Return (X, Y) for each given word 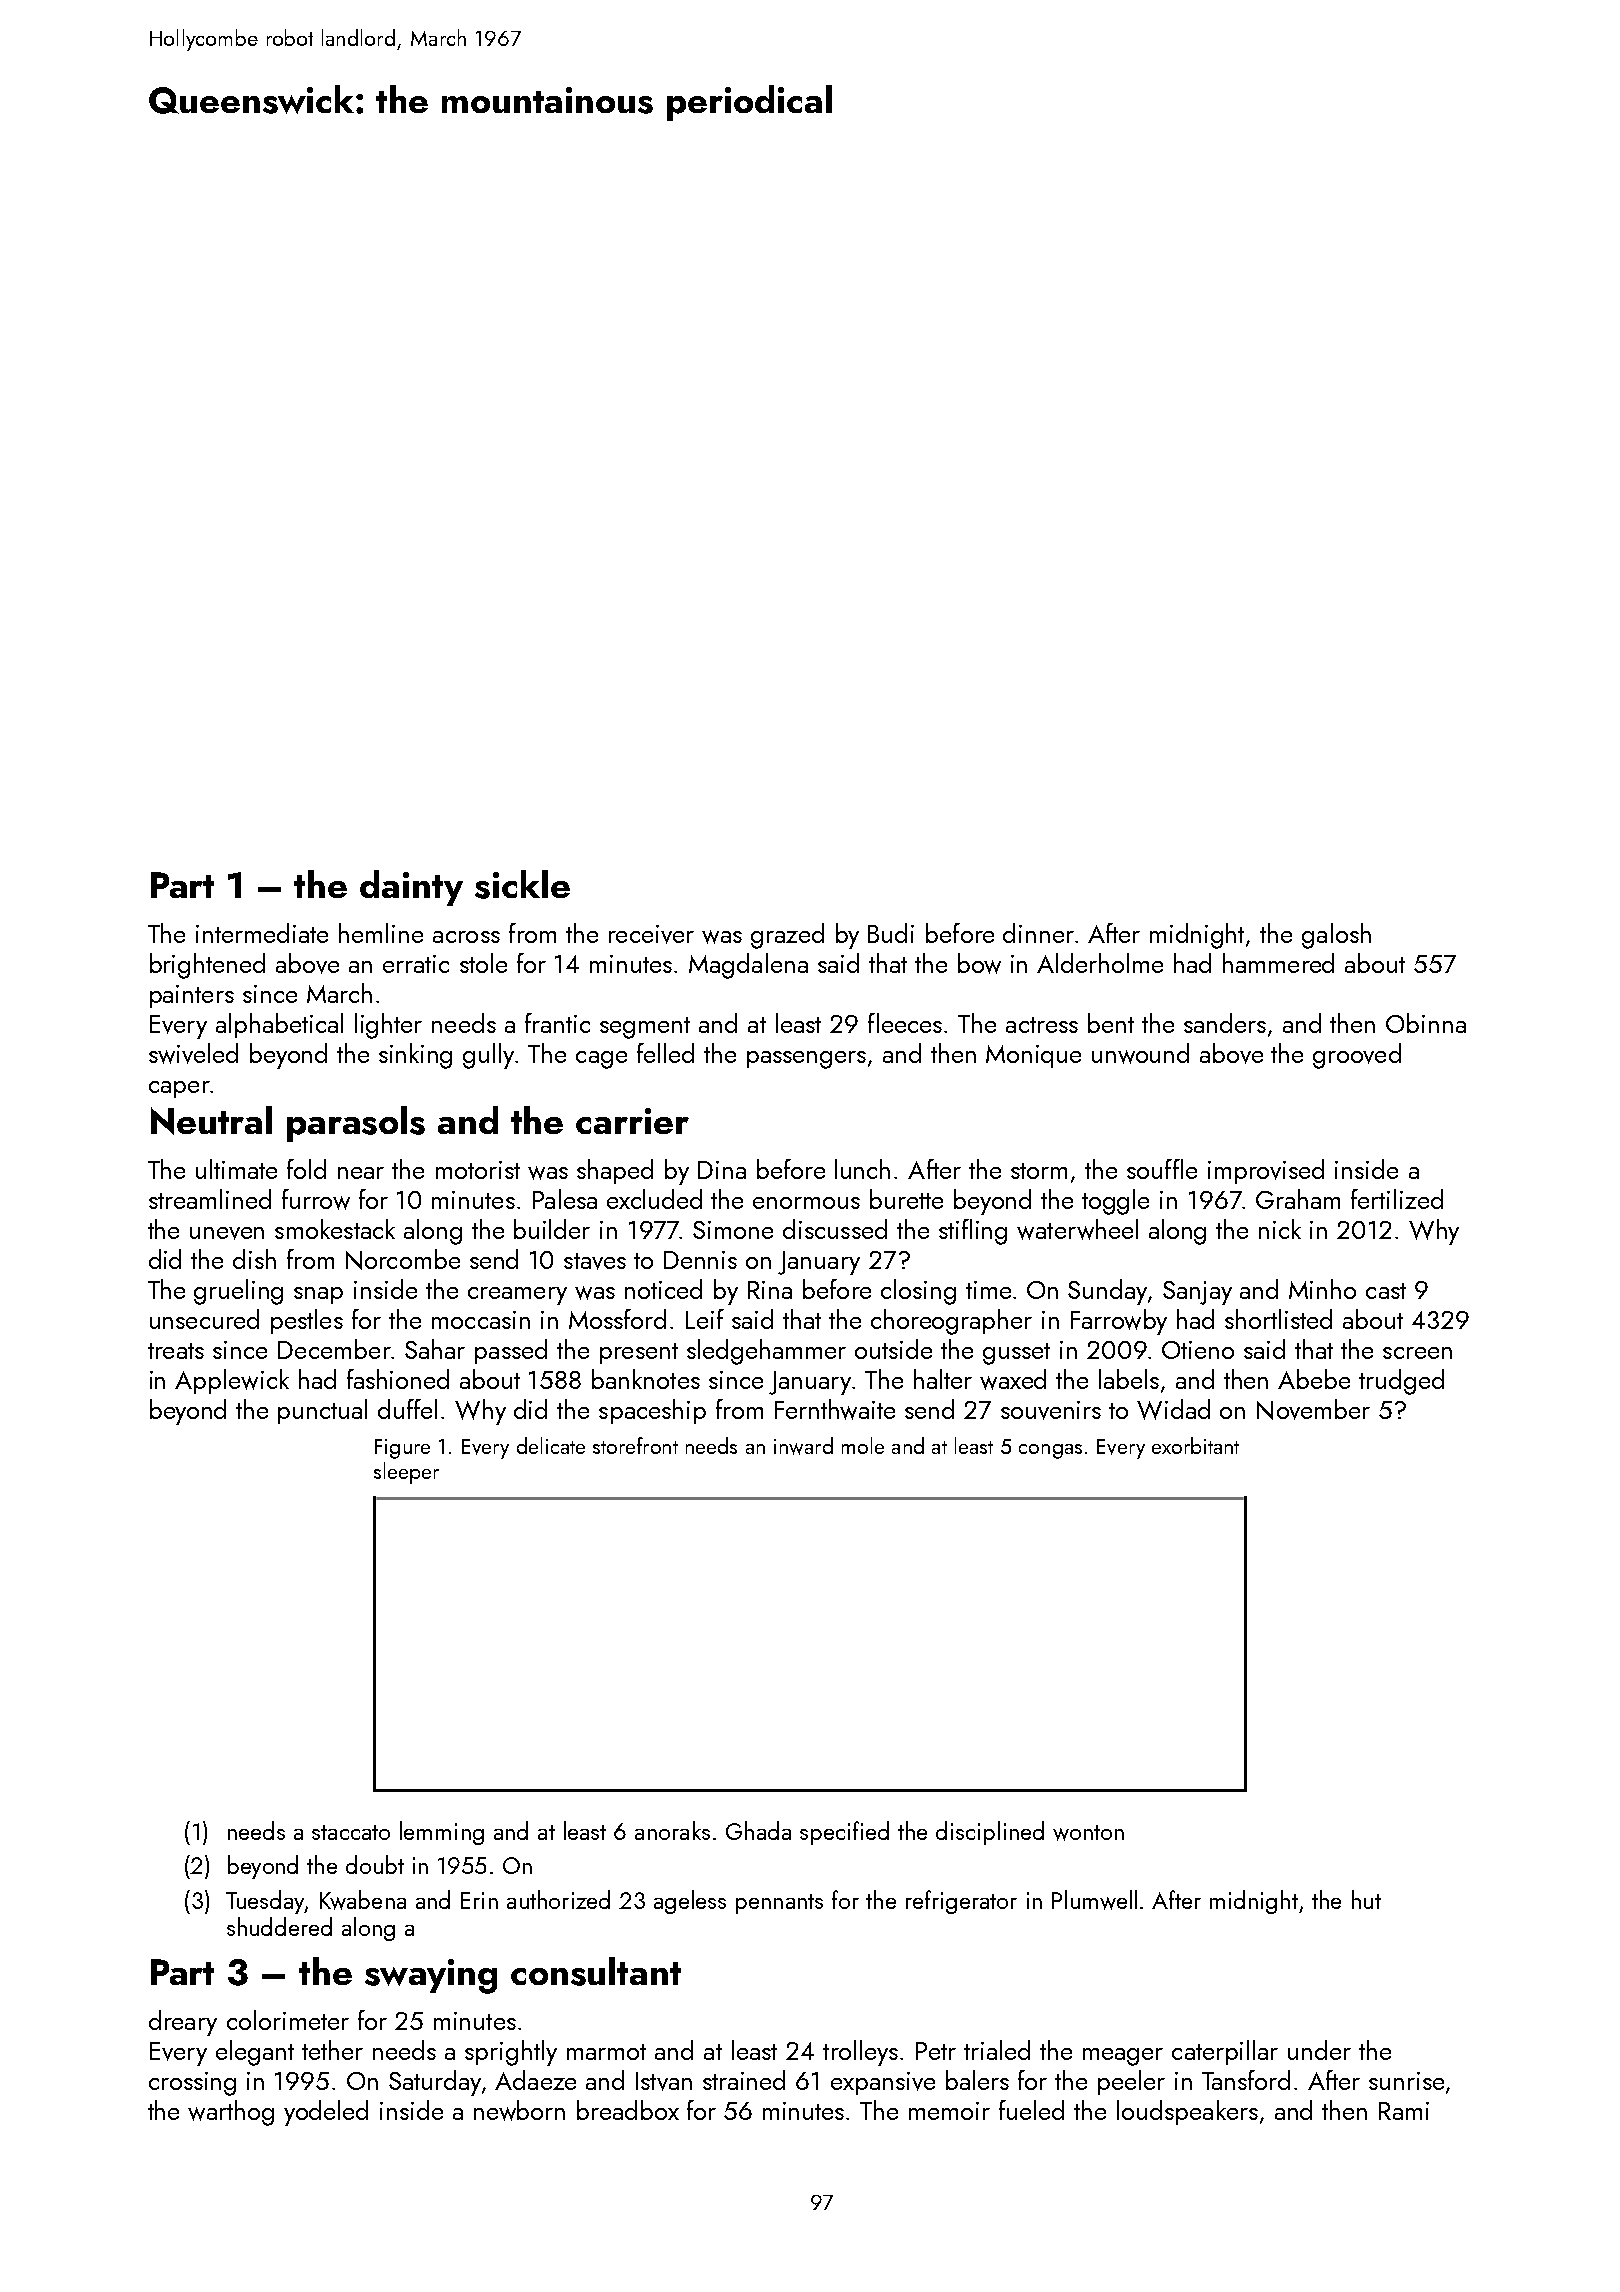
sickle (522, 884)
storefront (635, 1445)
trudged (1401, 1382)
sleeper (406, 1473)
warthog (231, 2113)
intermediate (262, 933)
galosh (1336, 936)
